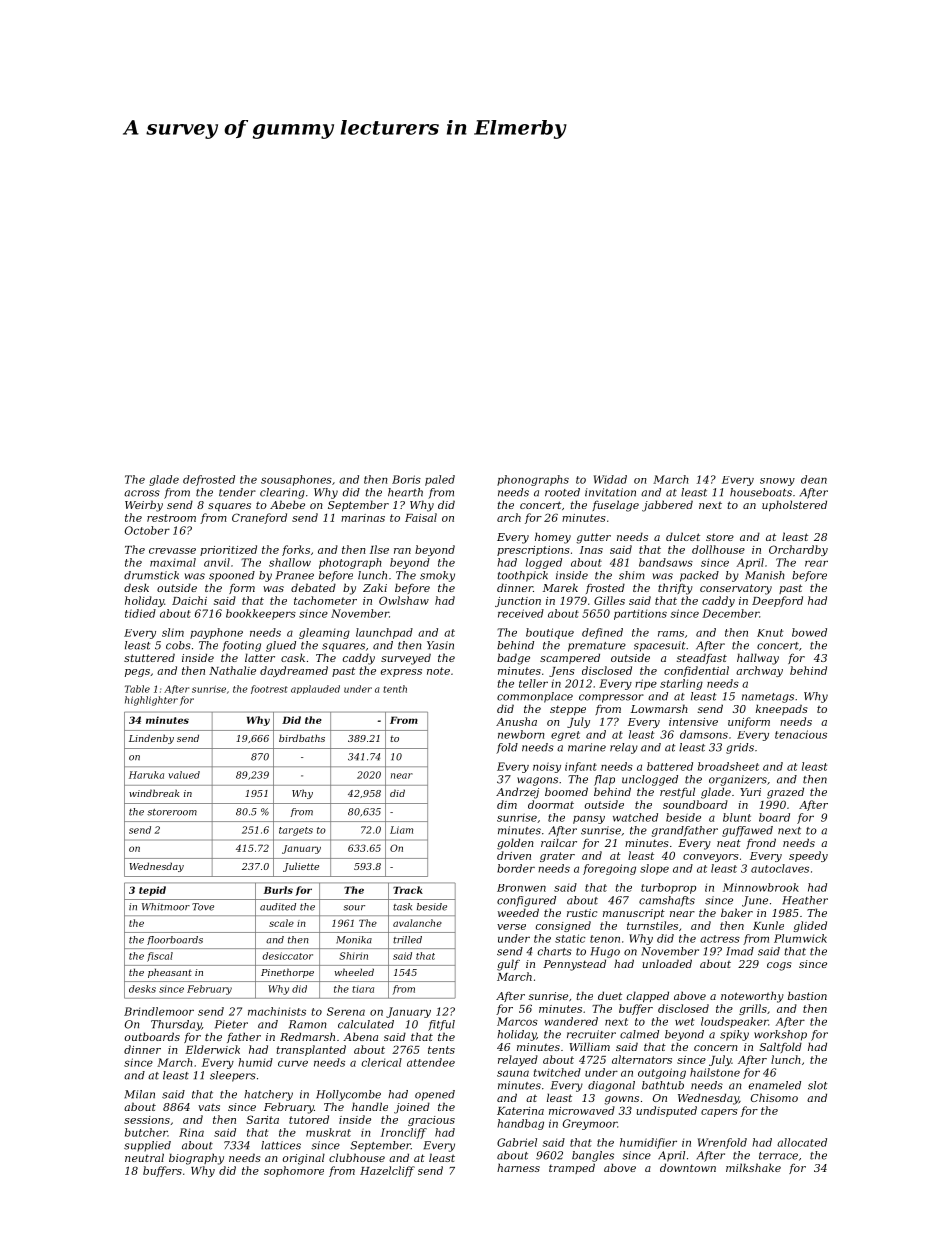 The height and width of the page is (1233, 952). I want to click on tenacious, so click(801, 734).
